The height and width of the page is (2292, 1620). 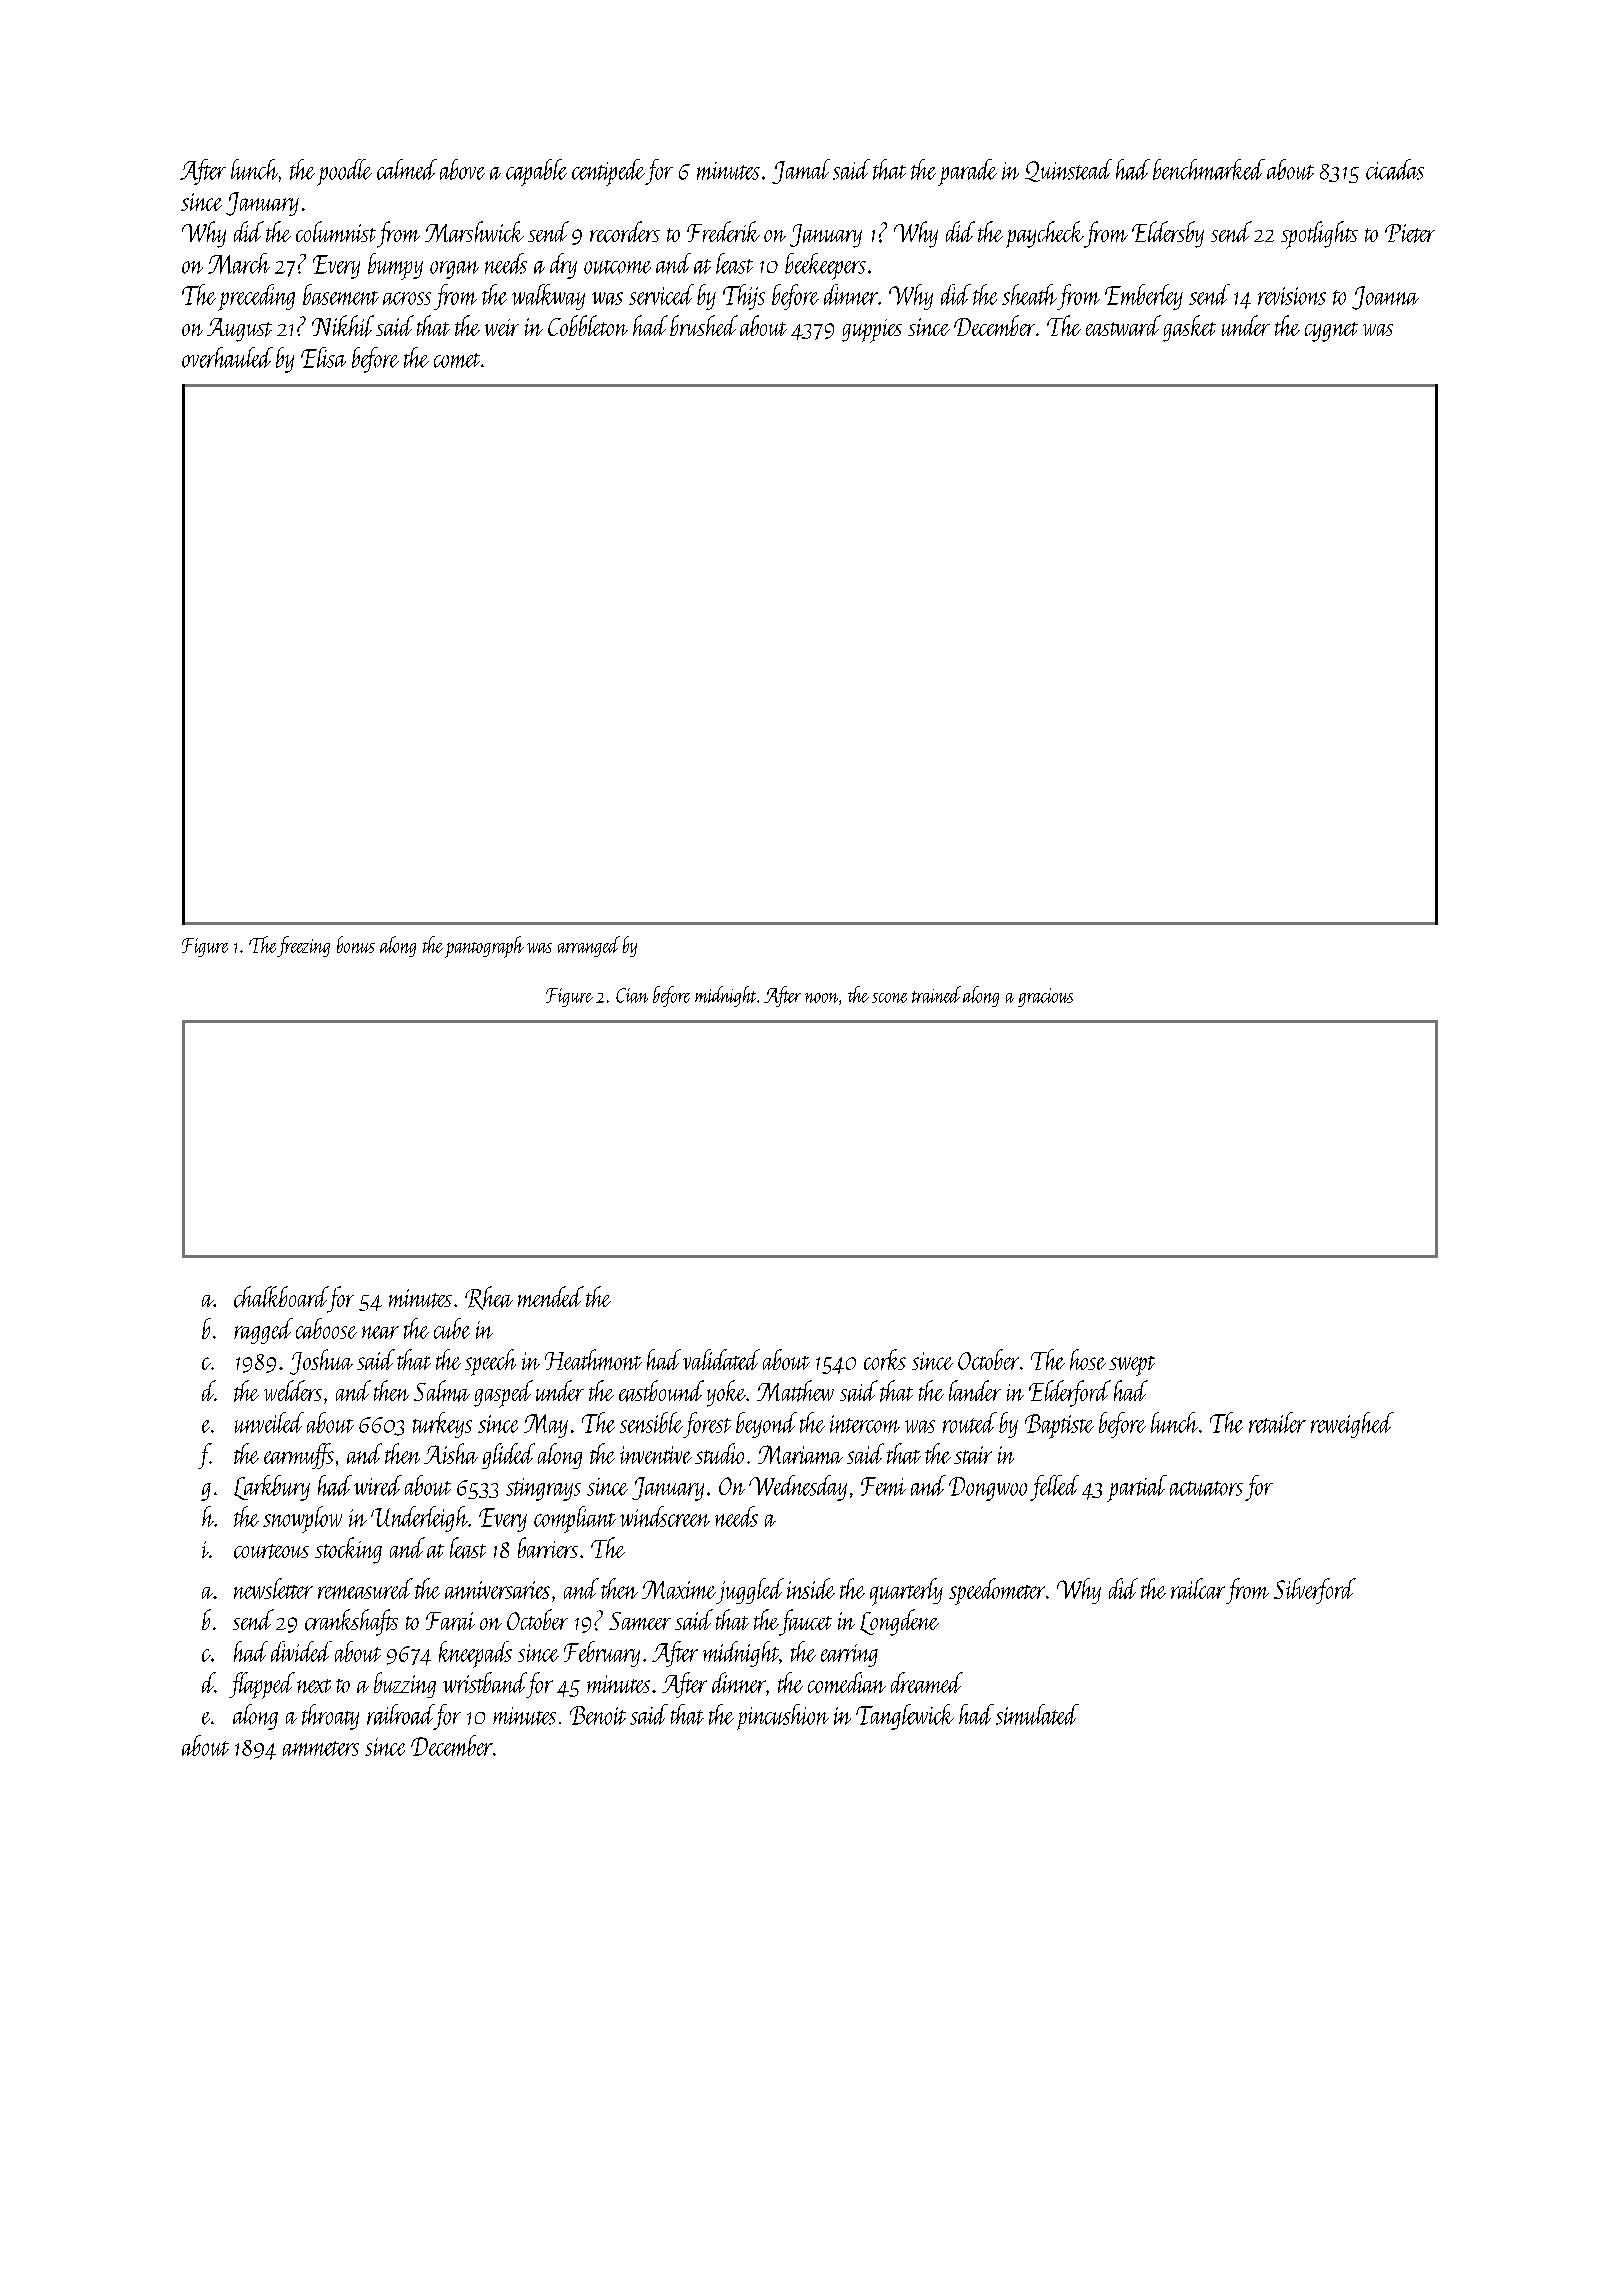 I want to click on actuators, so click(x=1206, y=1488).
